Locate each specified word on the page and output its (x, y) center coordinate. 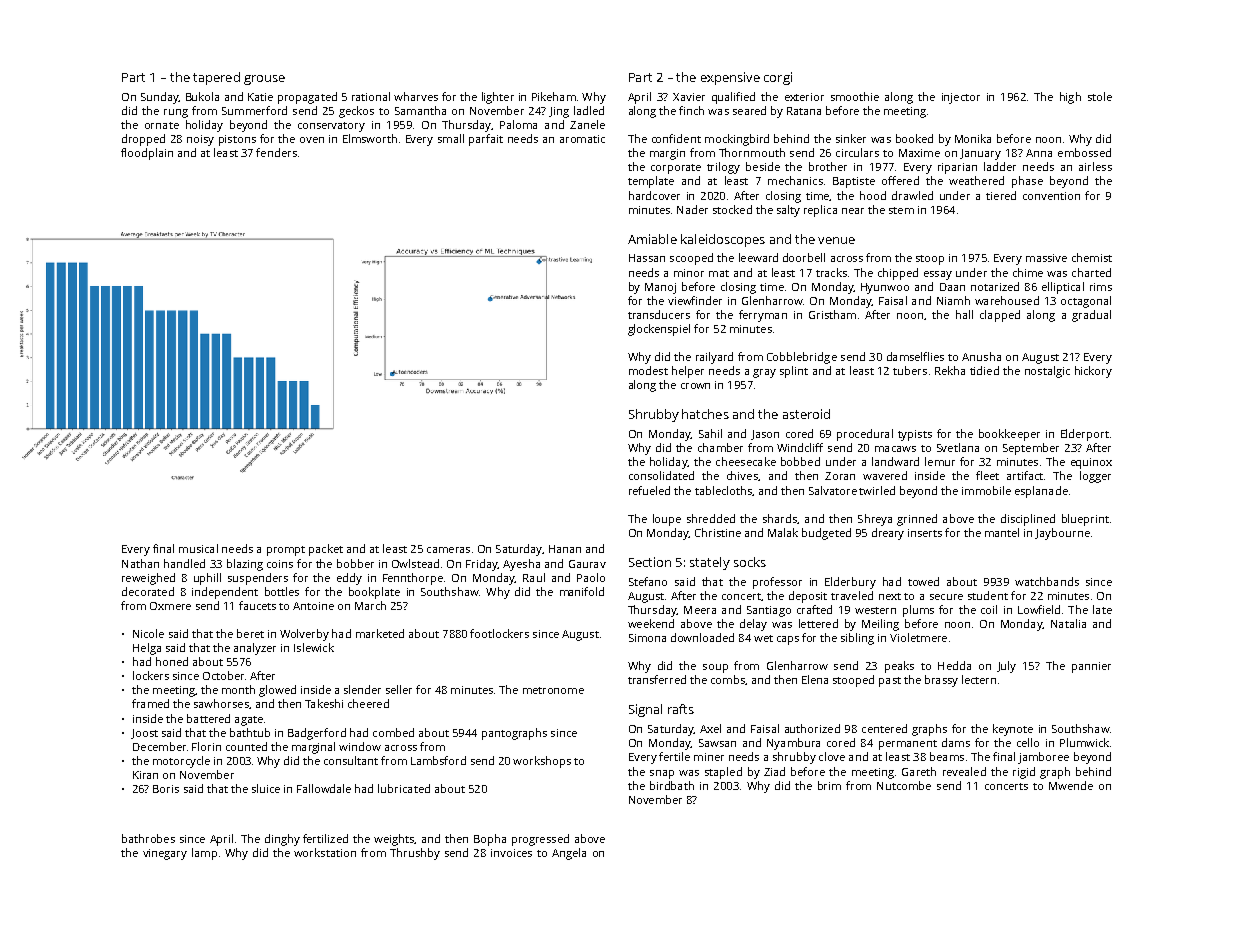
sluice (266, 788)
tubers (910, 370)
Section (650, 562)
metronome (553, 690)
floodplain (147, 154)
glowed (277, 691)
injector (961, 98)
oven (312, 140)
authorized (812, 728)
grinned (917, 520)
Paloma (518, 124)
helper (688, 372)
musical (198, 548)
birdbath (672, 785)
